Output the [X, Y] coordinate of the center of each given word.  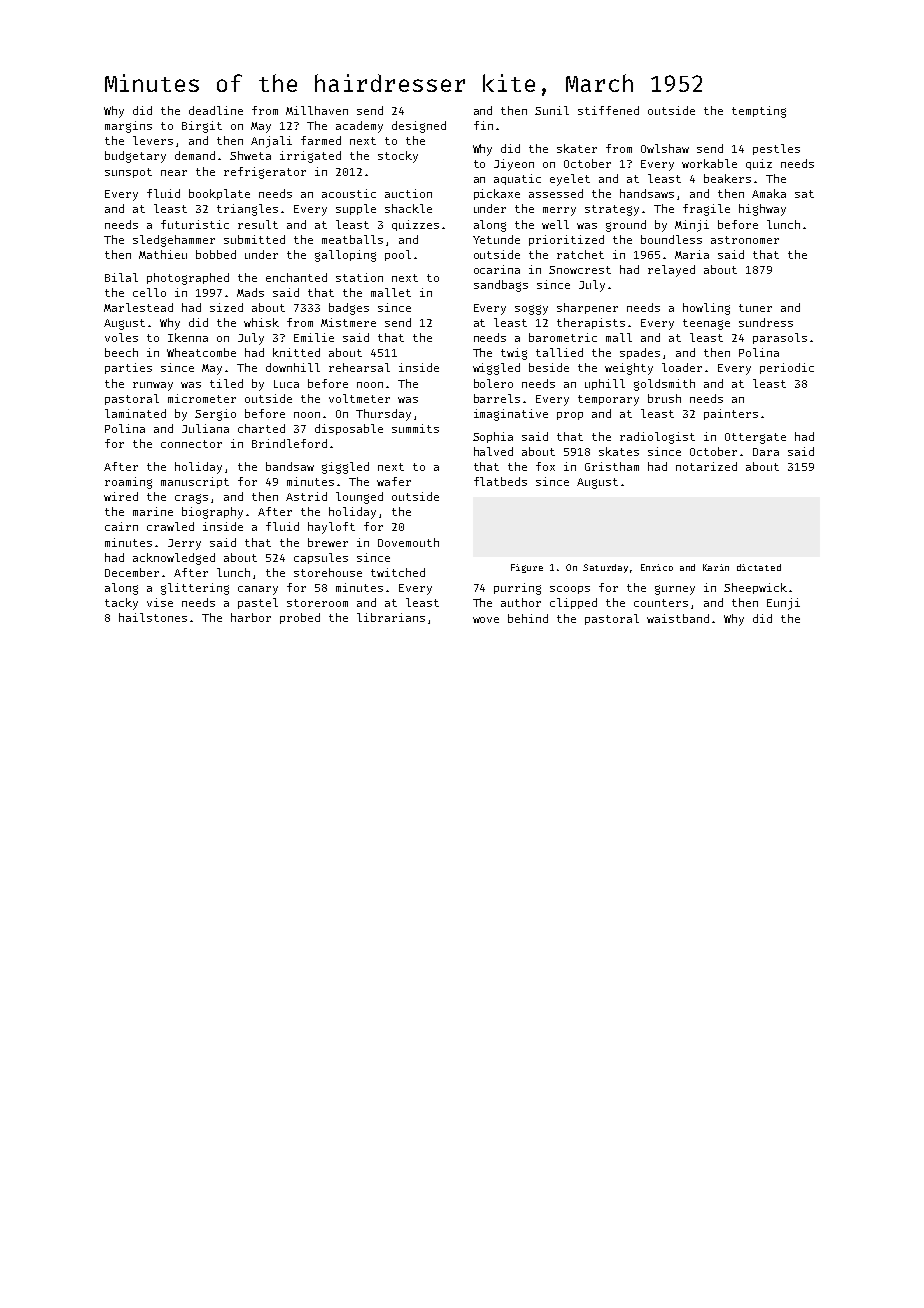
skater [577, 148]
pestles [776, 149]
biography [212, 513]
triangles [247, 210]
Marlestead [138, 307]
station [359, 277]
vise [160, 602]
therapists [591, 323]
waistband [678, 618]
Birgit [202, 127]
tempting [759, 112]
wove [486, 620]
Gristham [612, 466]
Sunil [552, 110]
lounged [359, 498]
